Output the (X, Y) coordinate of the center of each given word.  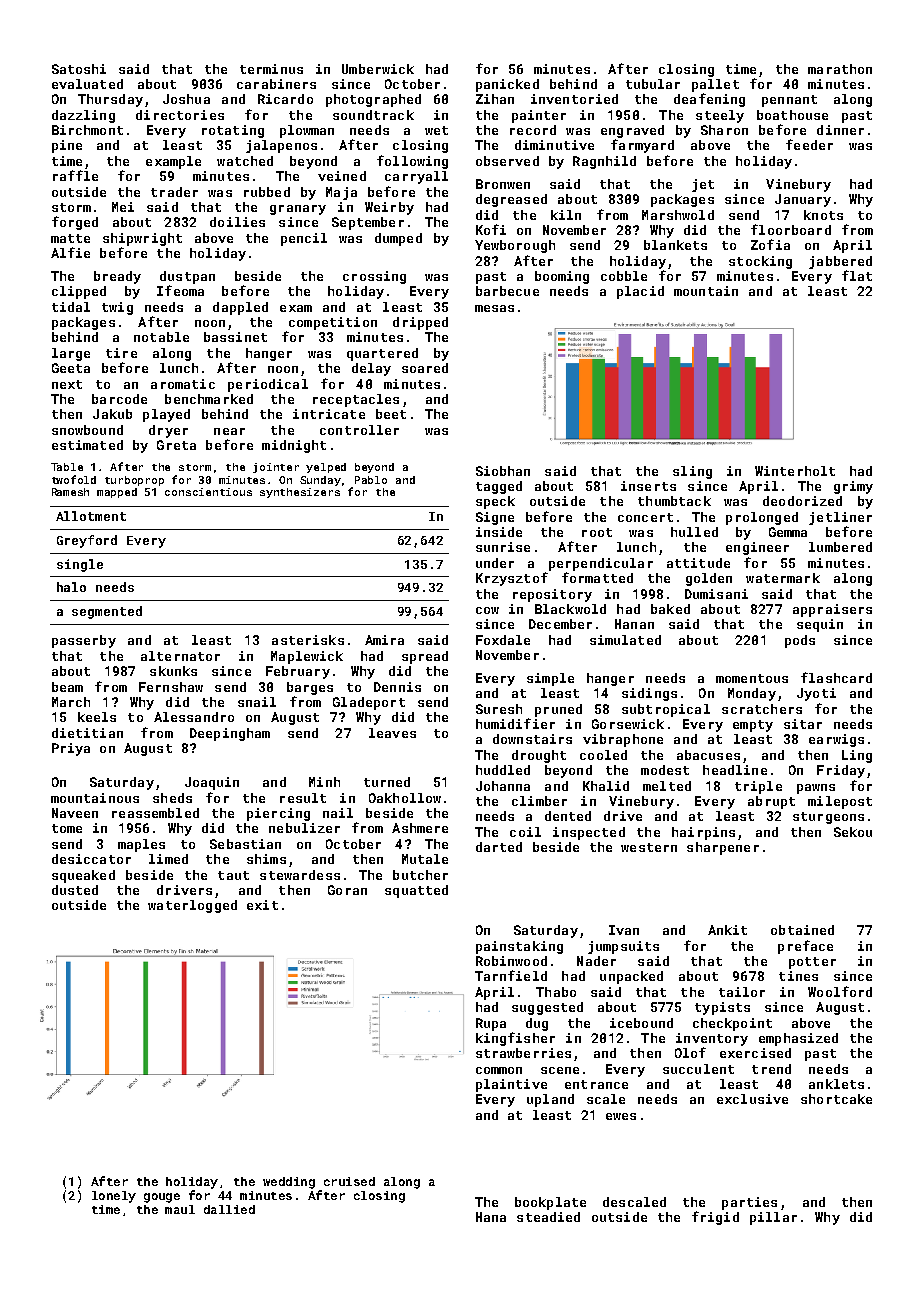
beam (67, 687)
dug (537, 1024)
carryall (416, 177)
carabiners (276, 84)
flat (857, 275)
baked (670, 609)
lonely (114, 1197)
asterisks (308, 640)
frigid (715, 1218)
